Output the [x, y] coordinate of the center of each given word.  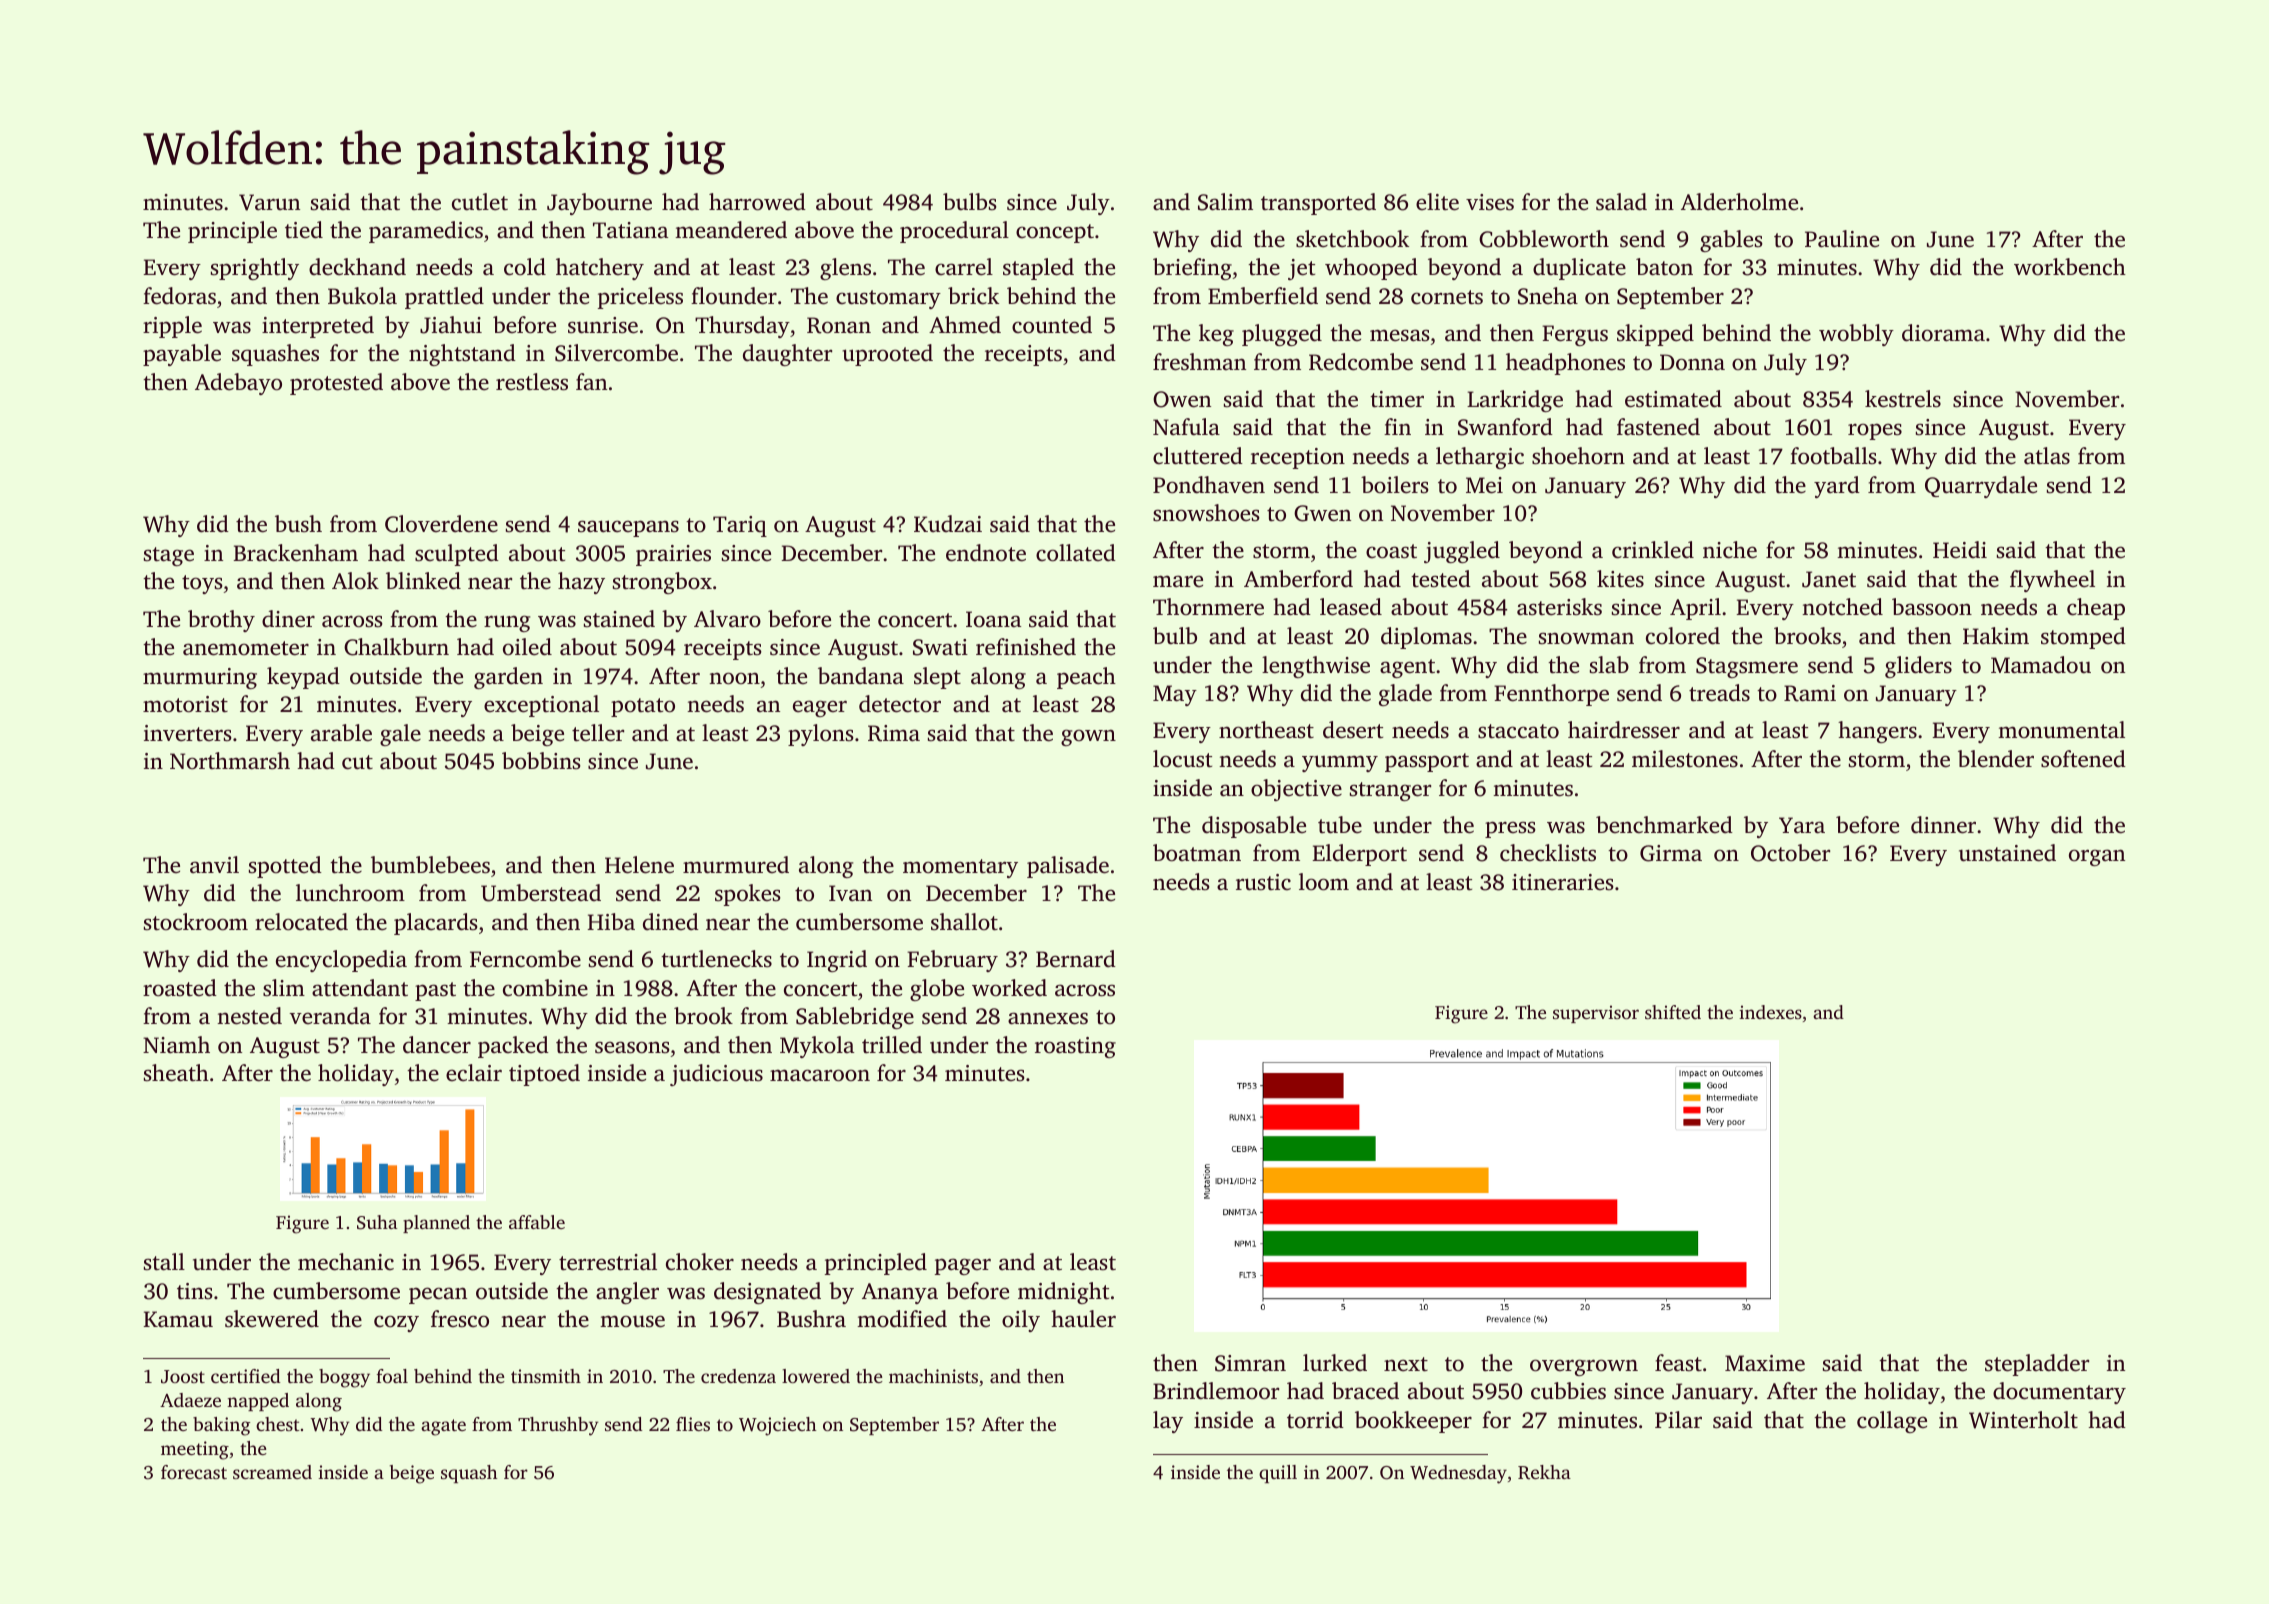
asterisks [1559, 607]
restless [532, 382]
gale [400, 735]
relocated [301, 922]
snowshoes [1206, 513]
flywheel [2052, 581]
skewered [272, 1319]
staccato [1518, 731]
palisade [1068, 867]
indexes [1770, 1012]
